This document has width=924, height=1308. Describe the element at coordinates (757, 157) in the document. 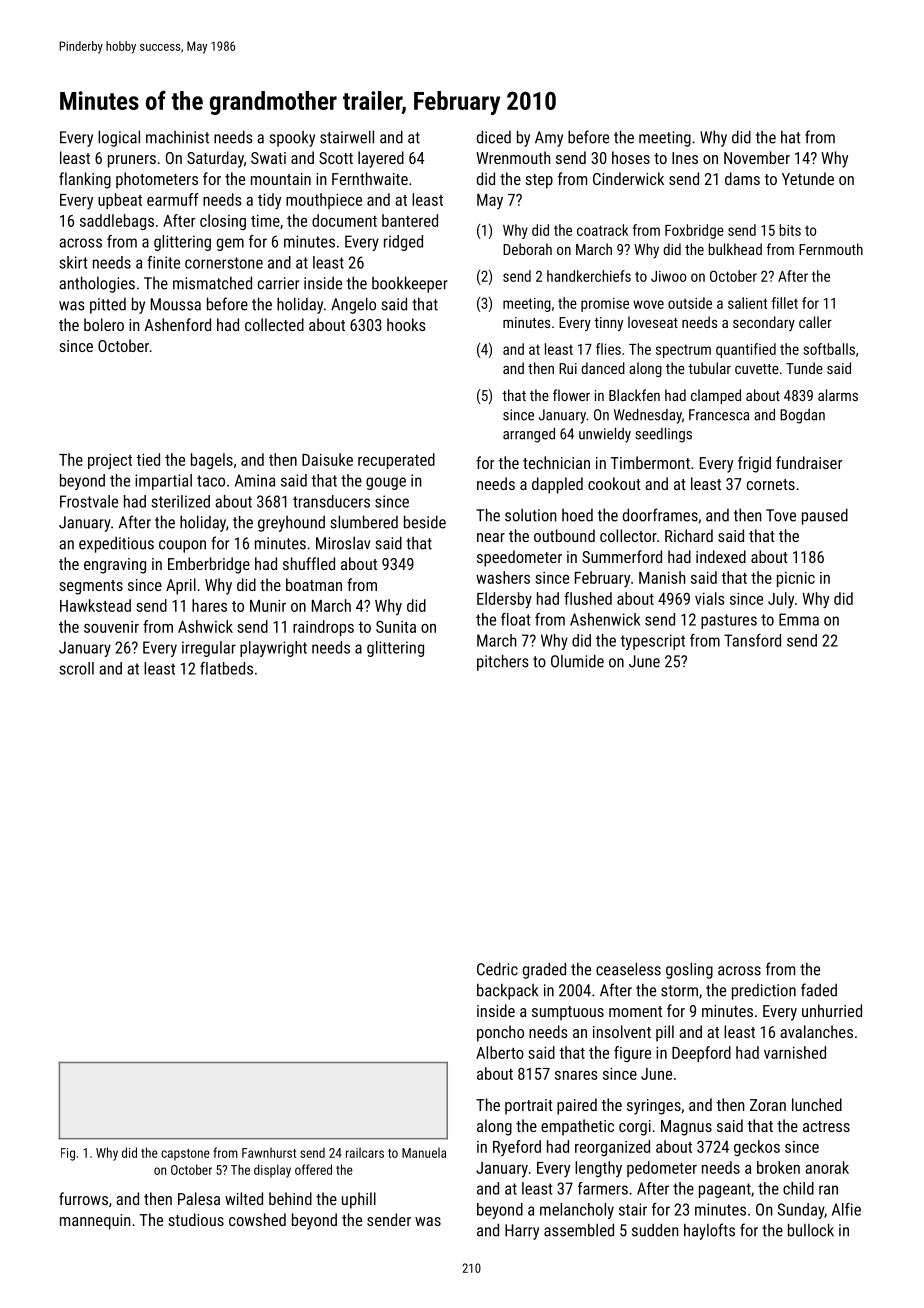

I see `November` at that location.
